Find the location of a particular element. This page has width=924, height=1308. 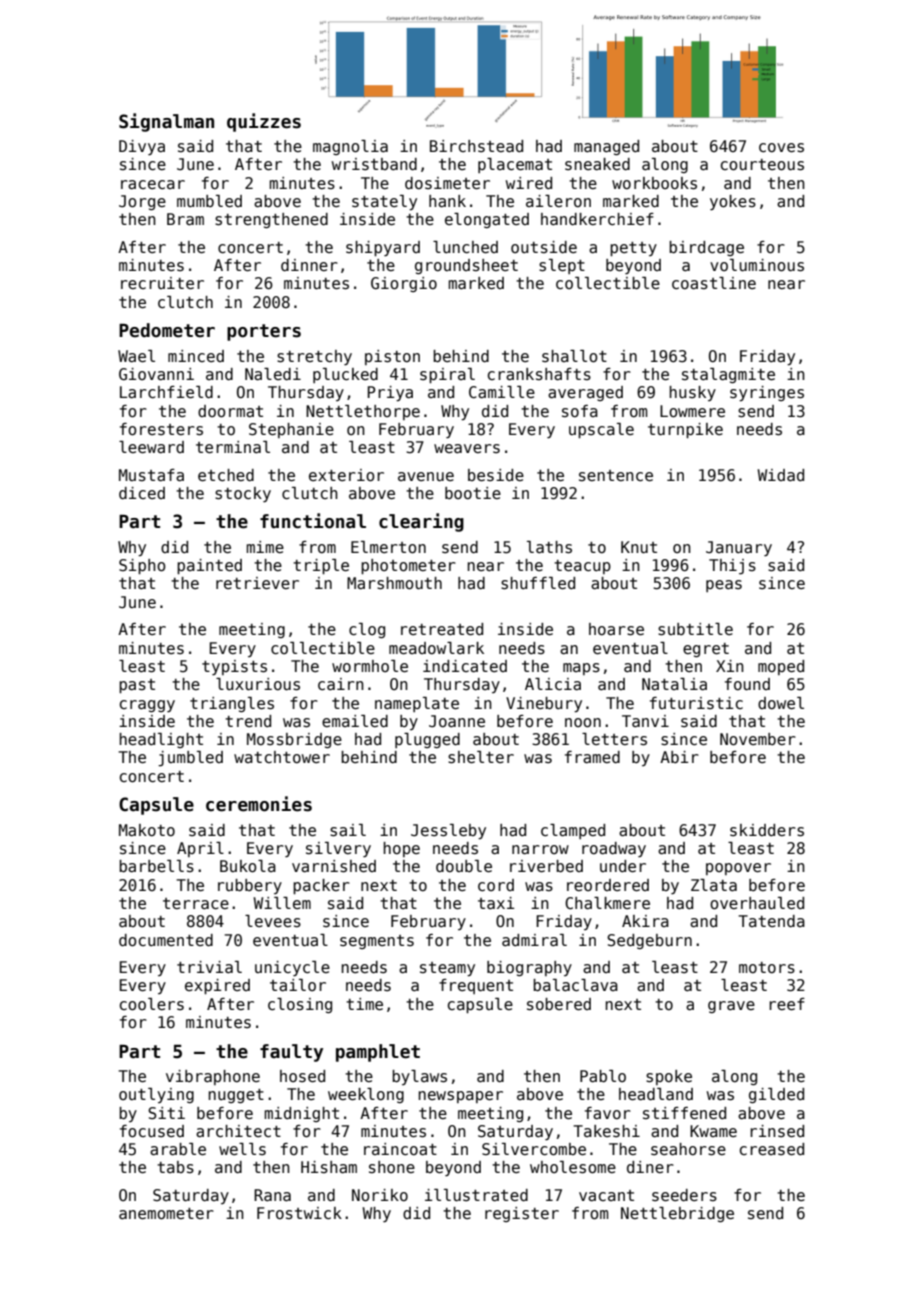

documented is located at coordinates (166, 940).
